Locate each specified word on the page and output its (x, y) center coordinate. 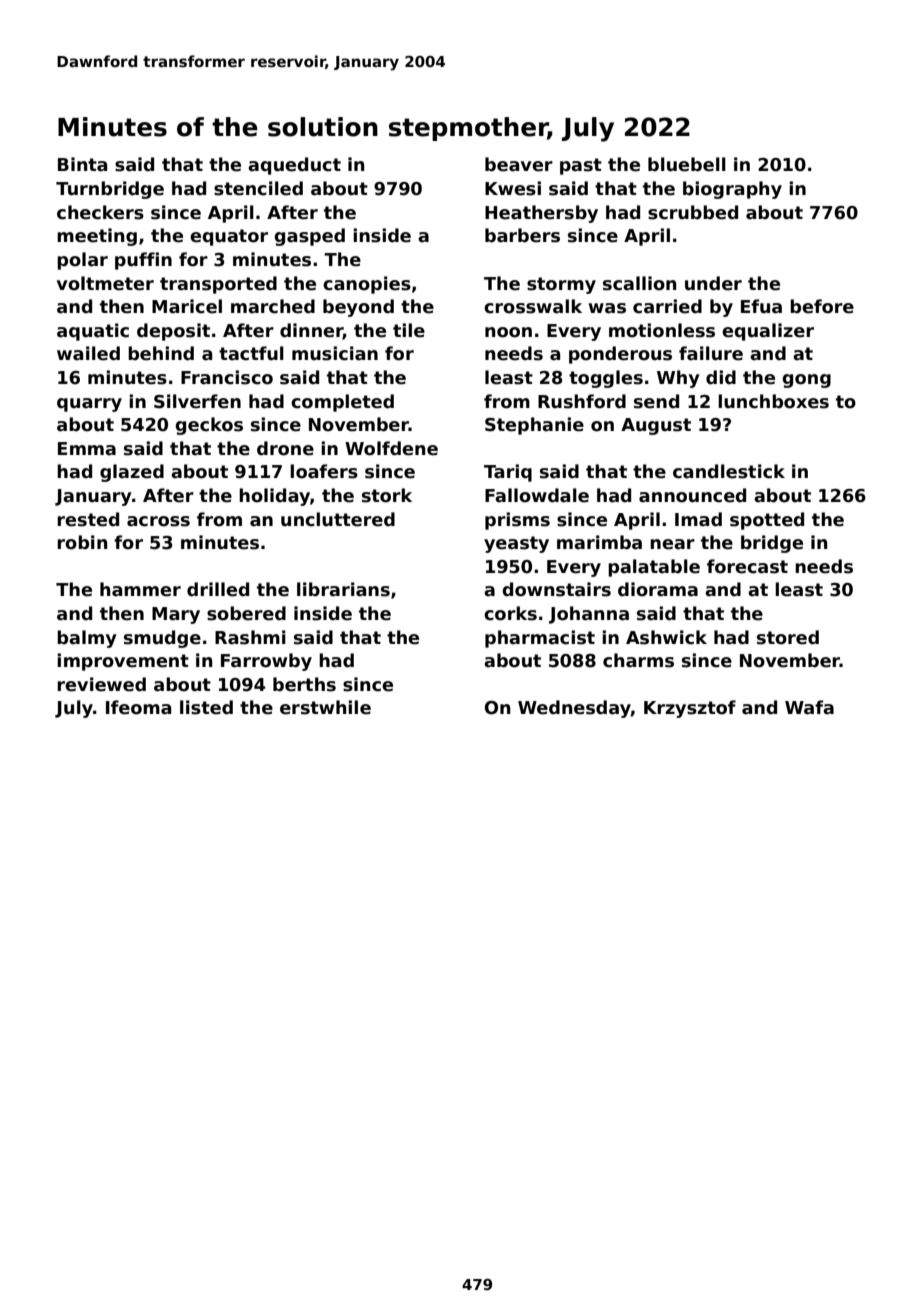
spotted (767, 521)
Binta (82, 164)
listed (206, 707)
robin (82, 542)
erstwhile (325, 707)
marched (273, 306)
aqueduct (294, 166)
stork (387, 495)
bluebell (687, 164)
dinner (311, 331)
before (822, 306)
